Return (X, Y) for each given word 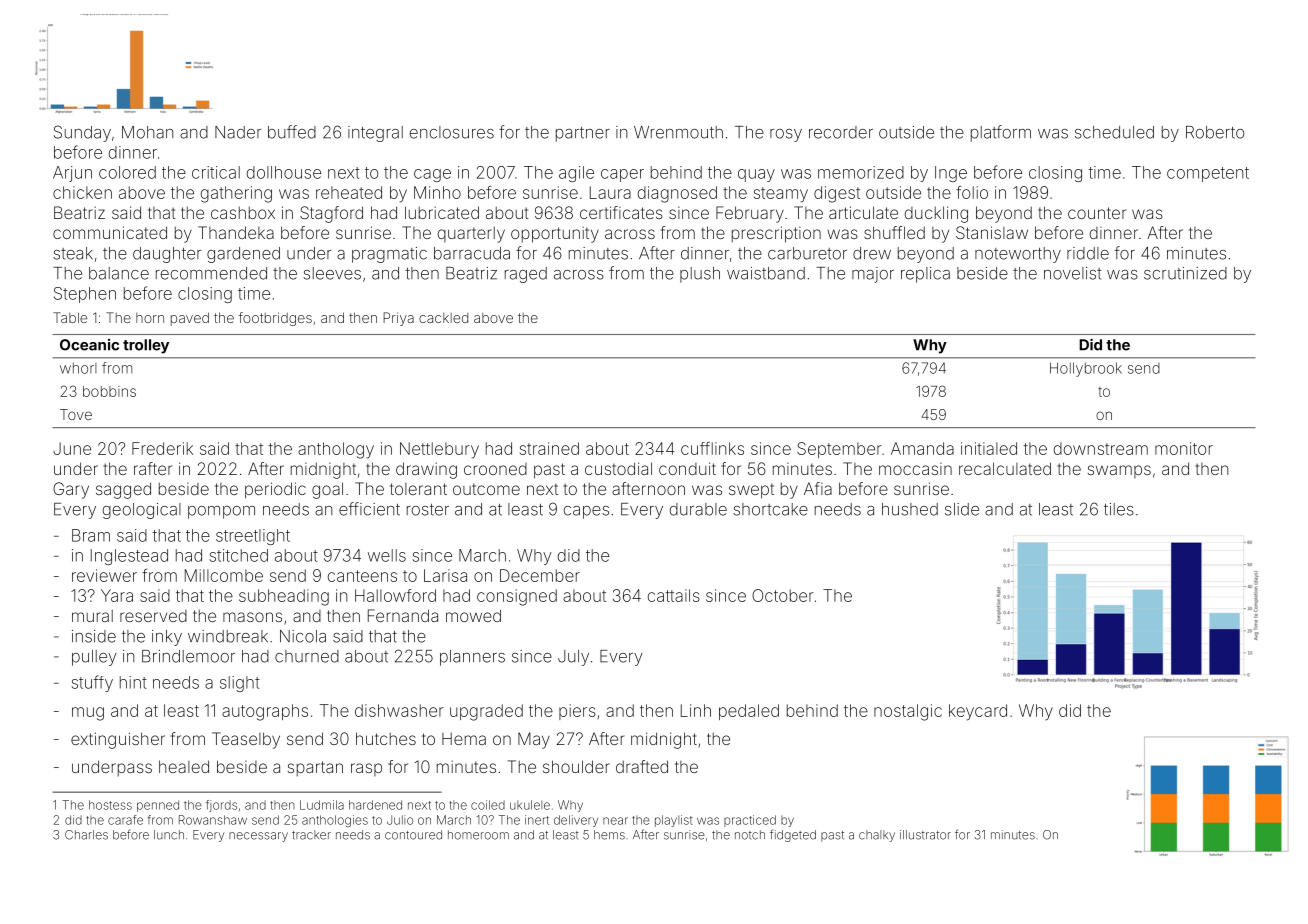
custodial (618, 468)
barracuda (472, 253)
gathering (236, 194)
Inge (951, 174)
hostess (110, 805)
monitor (1184, 448)
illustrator (925, 835)
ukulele (530, 805)
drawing (426, 470)
